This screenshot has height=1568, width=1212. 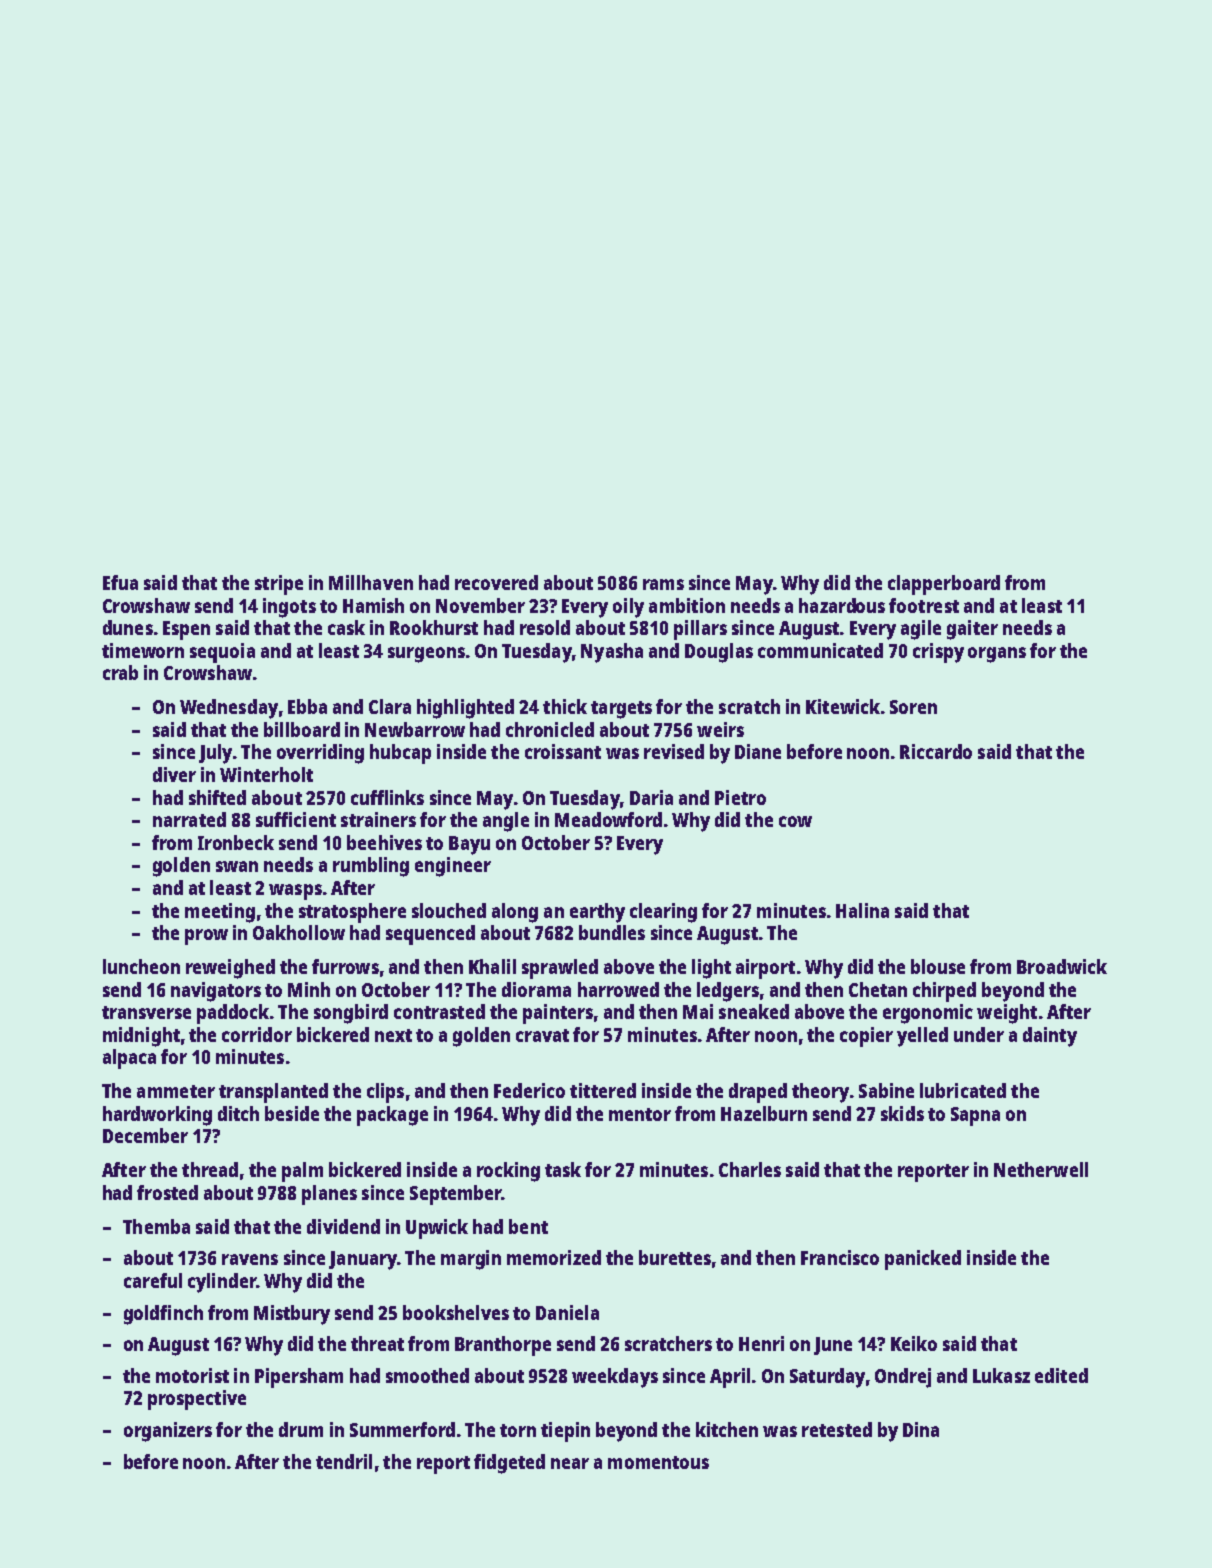 I want to click on momentous, so click(x=658, y=1462).
